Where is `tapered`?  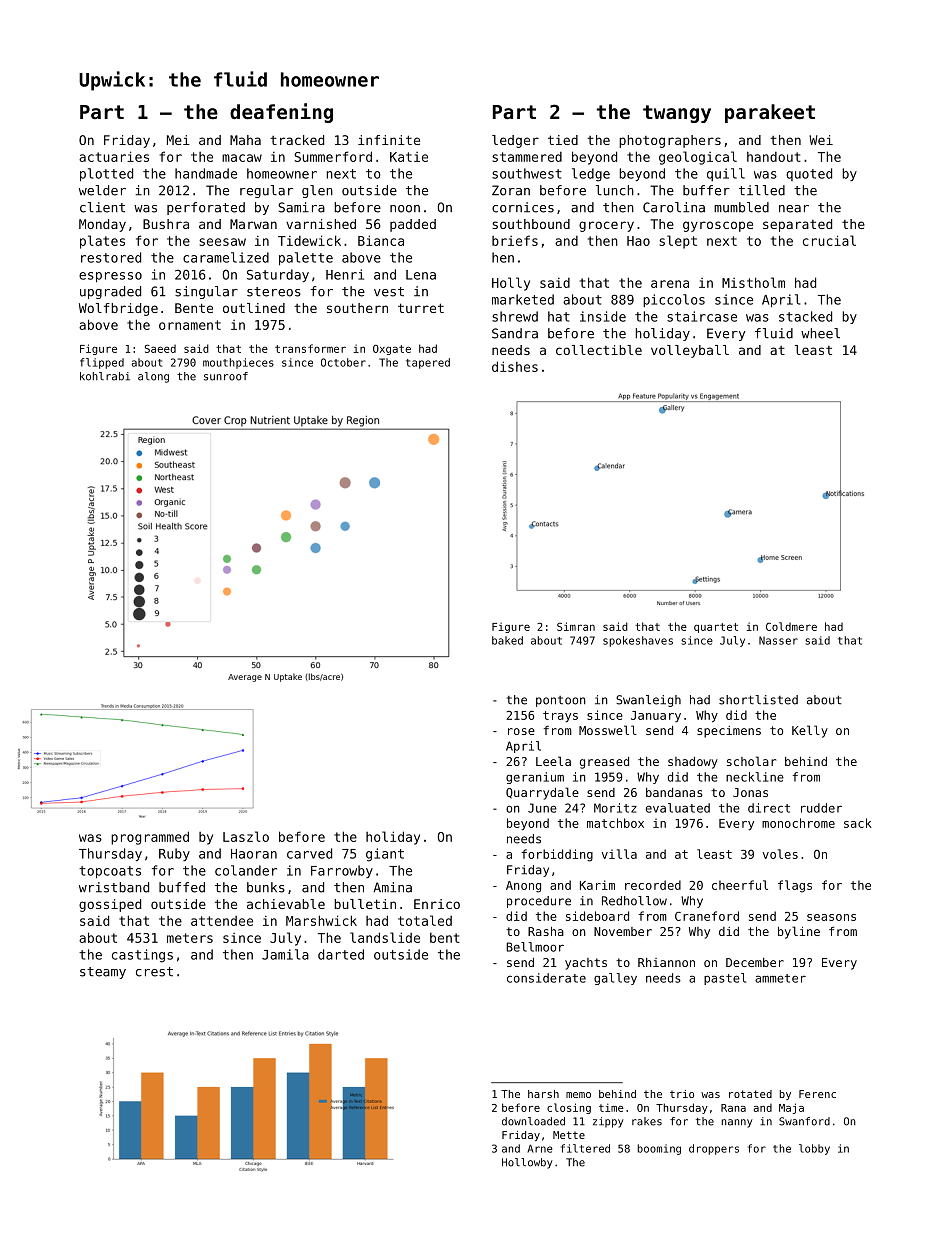 tapered is located at coordinates (428, 363).
